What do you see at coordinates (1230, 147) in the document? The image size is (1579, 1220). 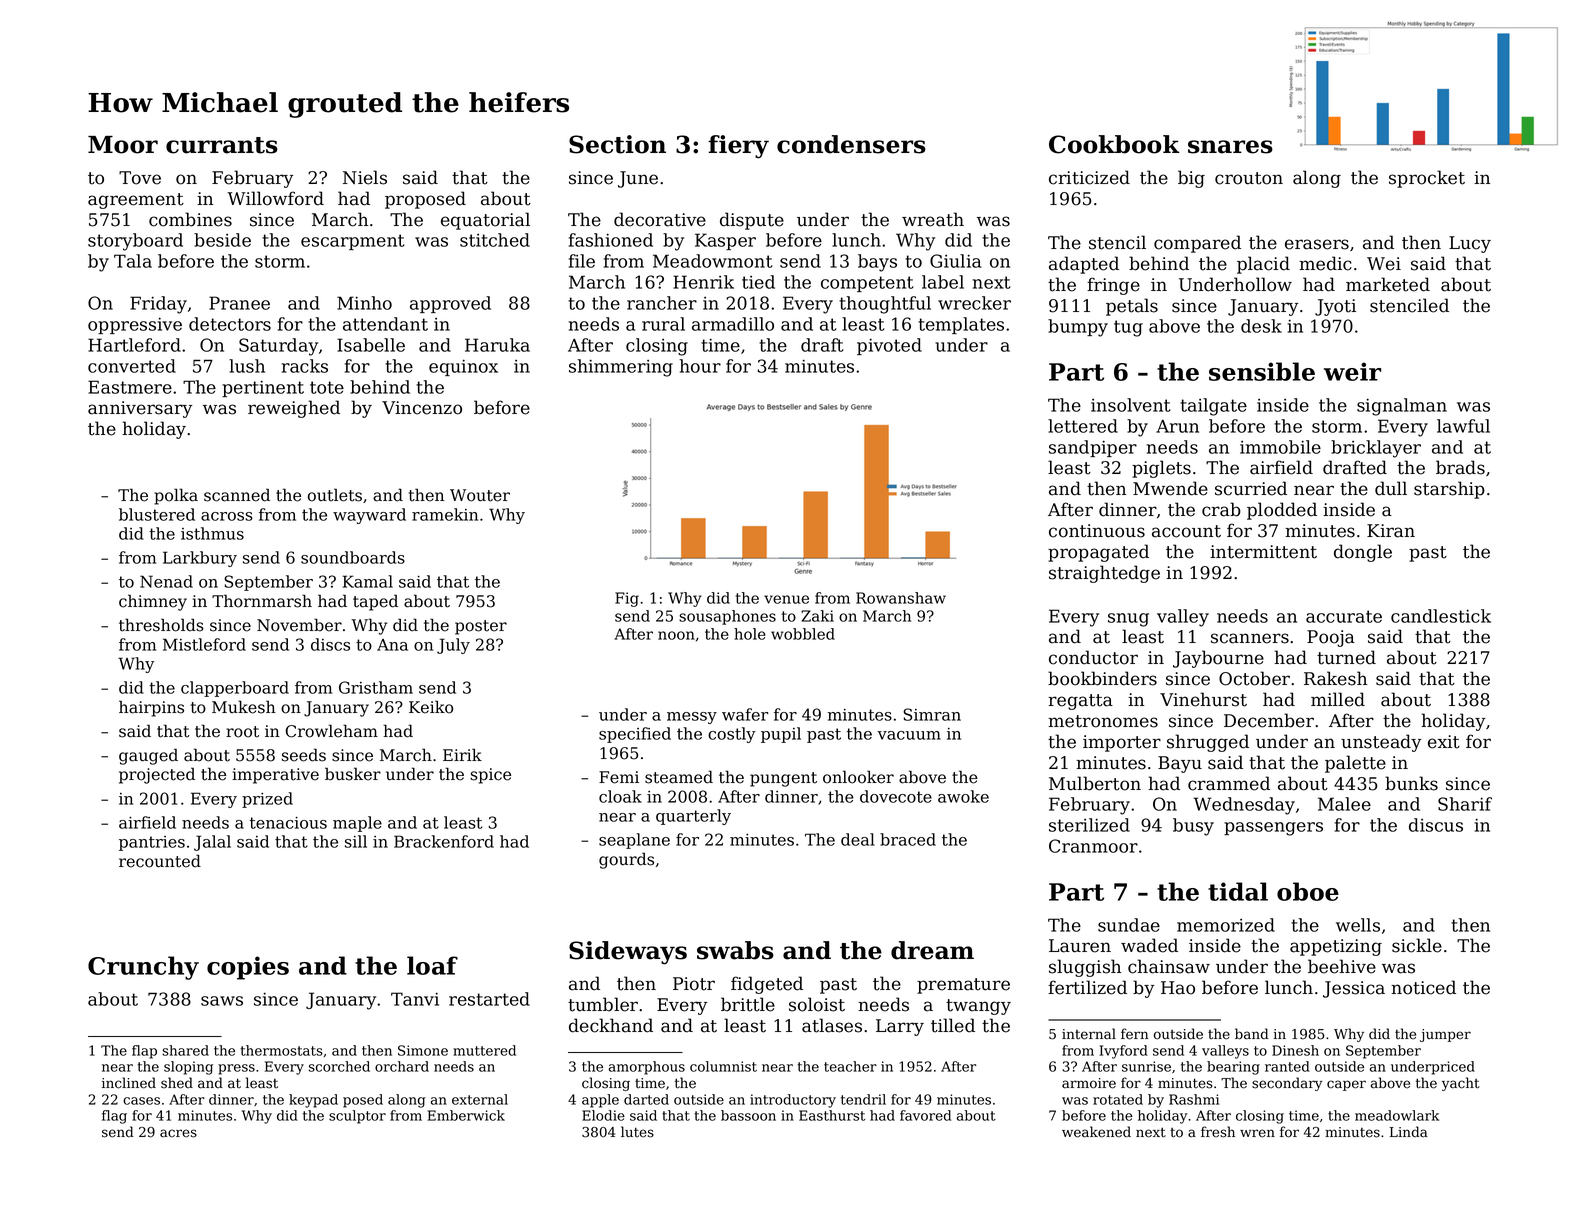 I see `snares` at bounding box center [1230, 147].
